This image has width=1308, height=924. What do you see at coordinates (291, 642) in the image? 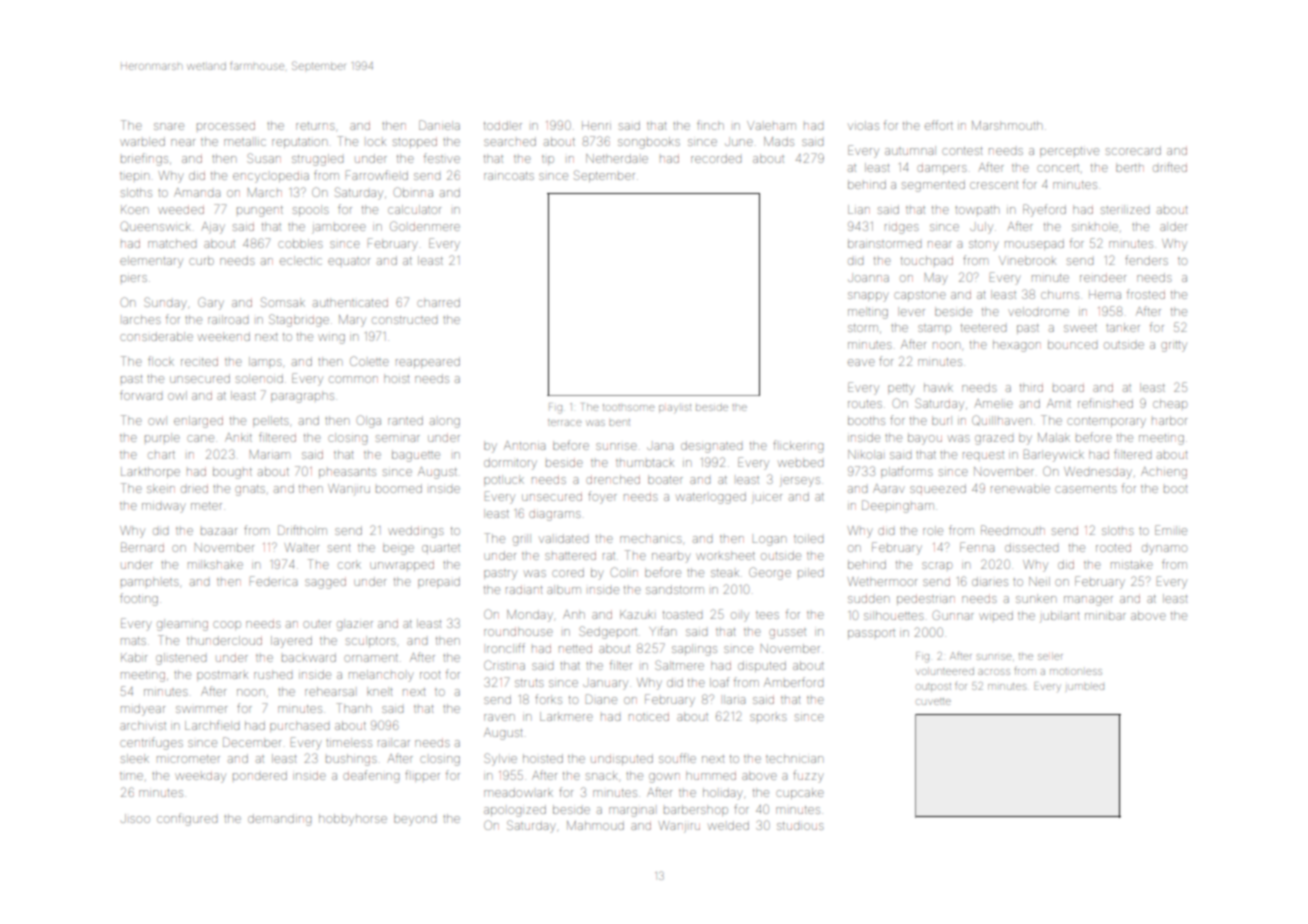
I see `layered` at bounding box center [291, 642].
